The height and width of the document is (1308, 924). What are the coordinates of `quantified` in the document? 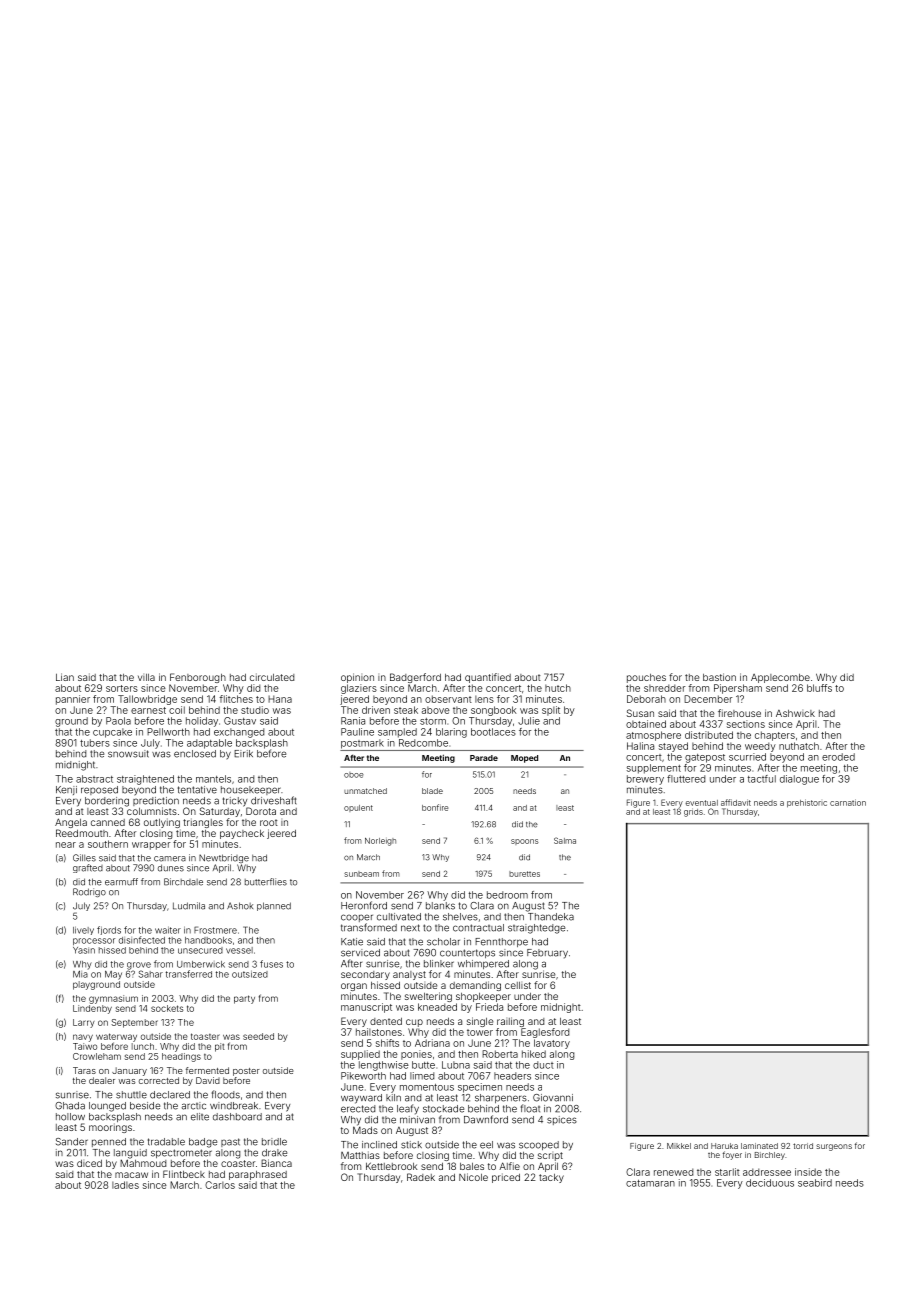 It's located at (488, 678).
